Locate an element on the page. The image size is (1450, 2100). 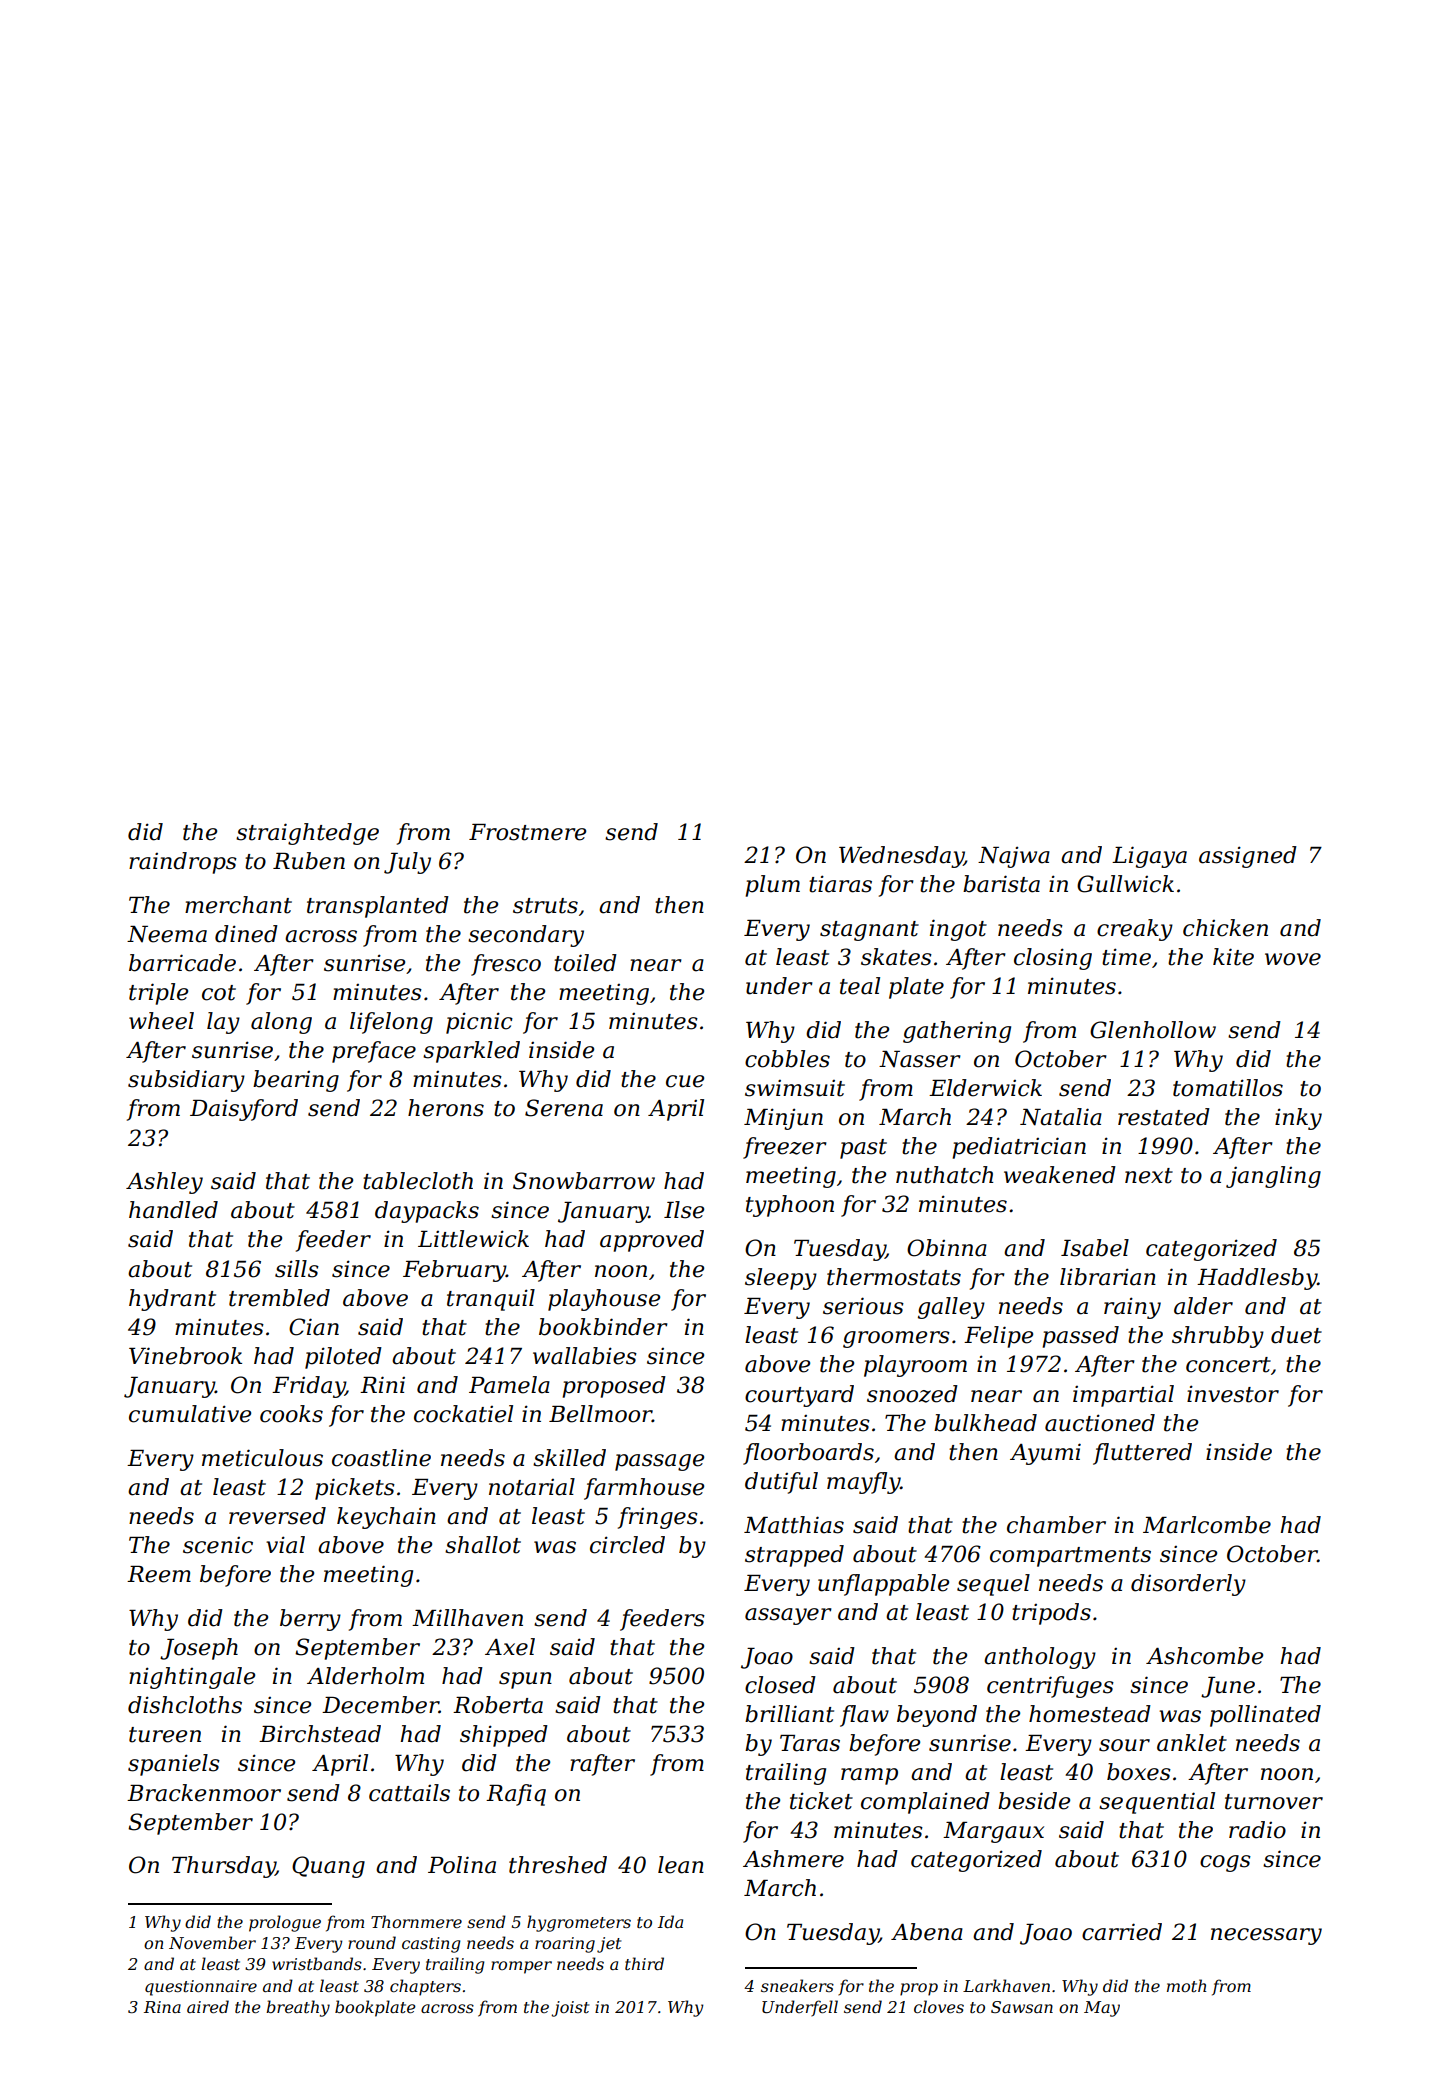
sneakers is located at coordinates (797, 1985).
